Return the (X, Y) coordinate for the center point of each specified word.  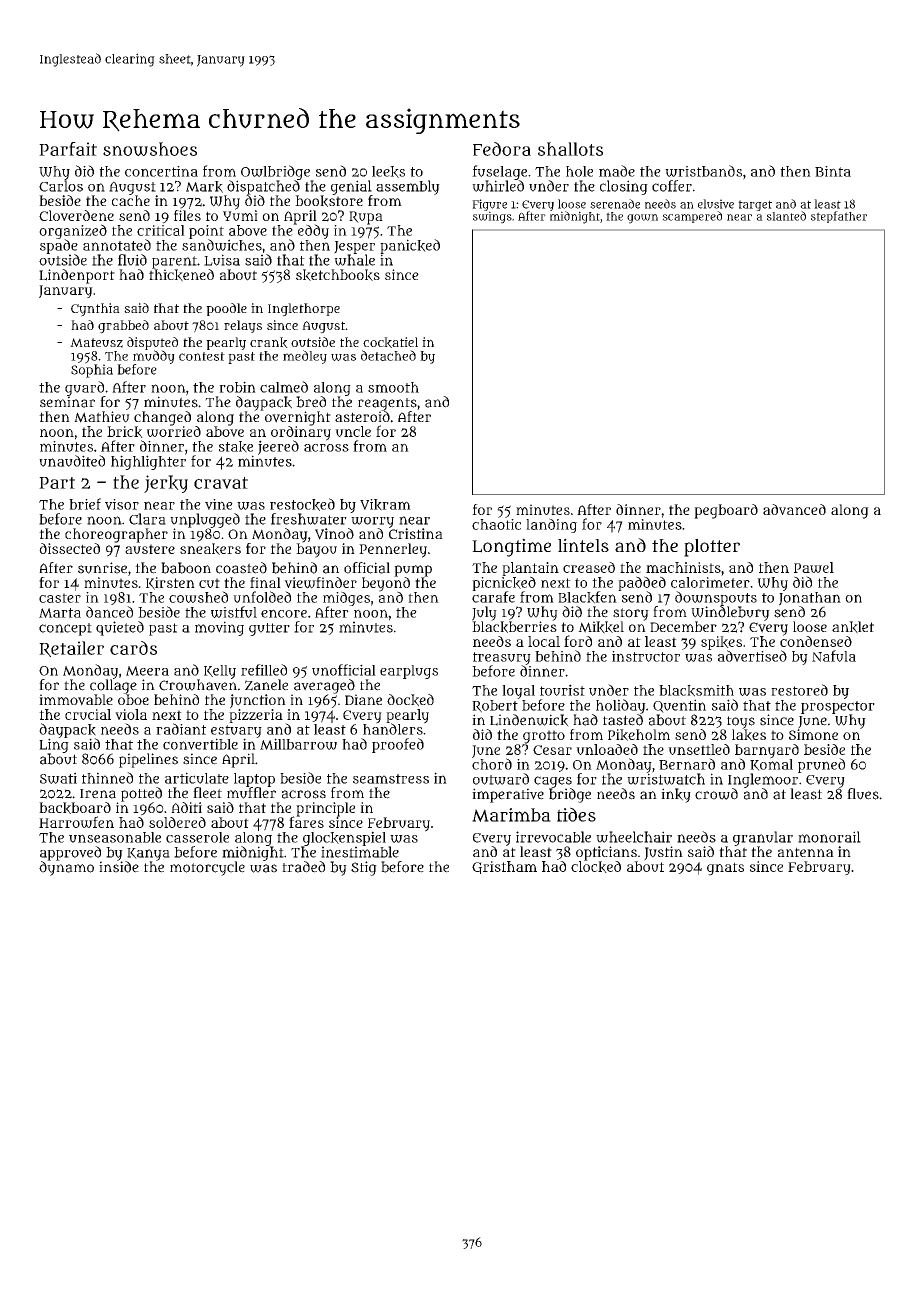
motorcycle (207, 868)
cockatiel (390, 342)
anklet (853, 627)
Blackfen (587, 597)
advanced (794, 509)
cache (131, 200)
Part (57, 483)
